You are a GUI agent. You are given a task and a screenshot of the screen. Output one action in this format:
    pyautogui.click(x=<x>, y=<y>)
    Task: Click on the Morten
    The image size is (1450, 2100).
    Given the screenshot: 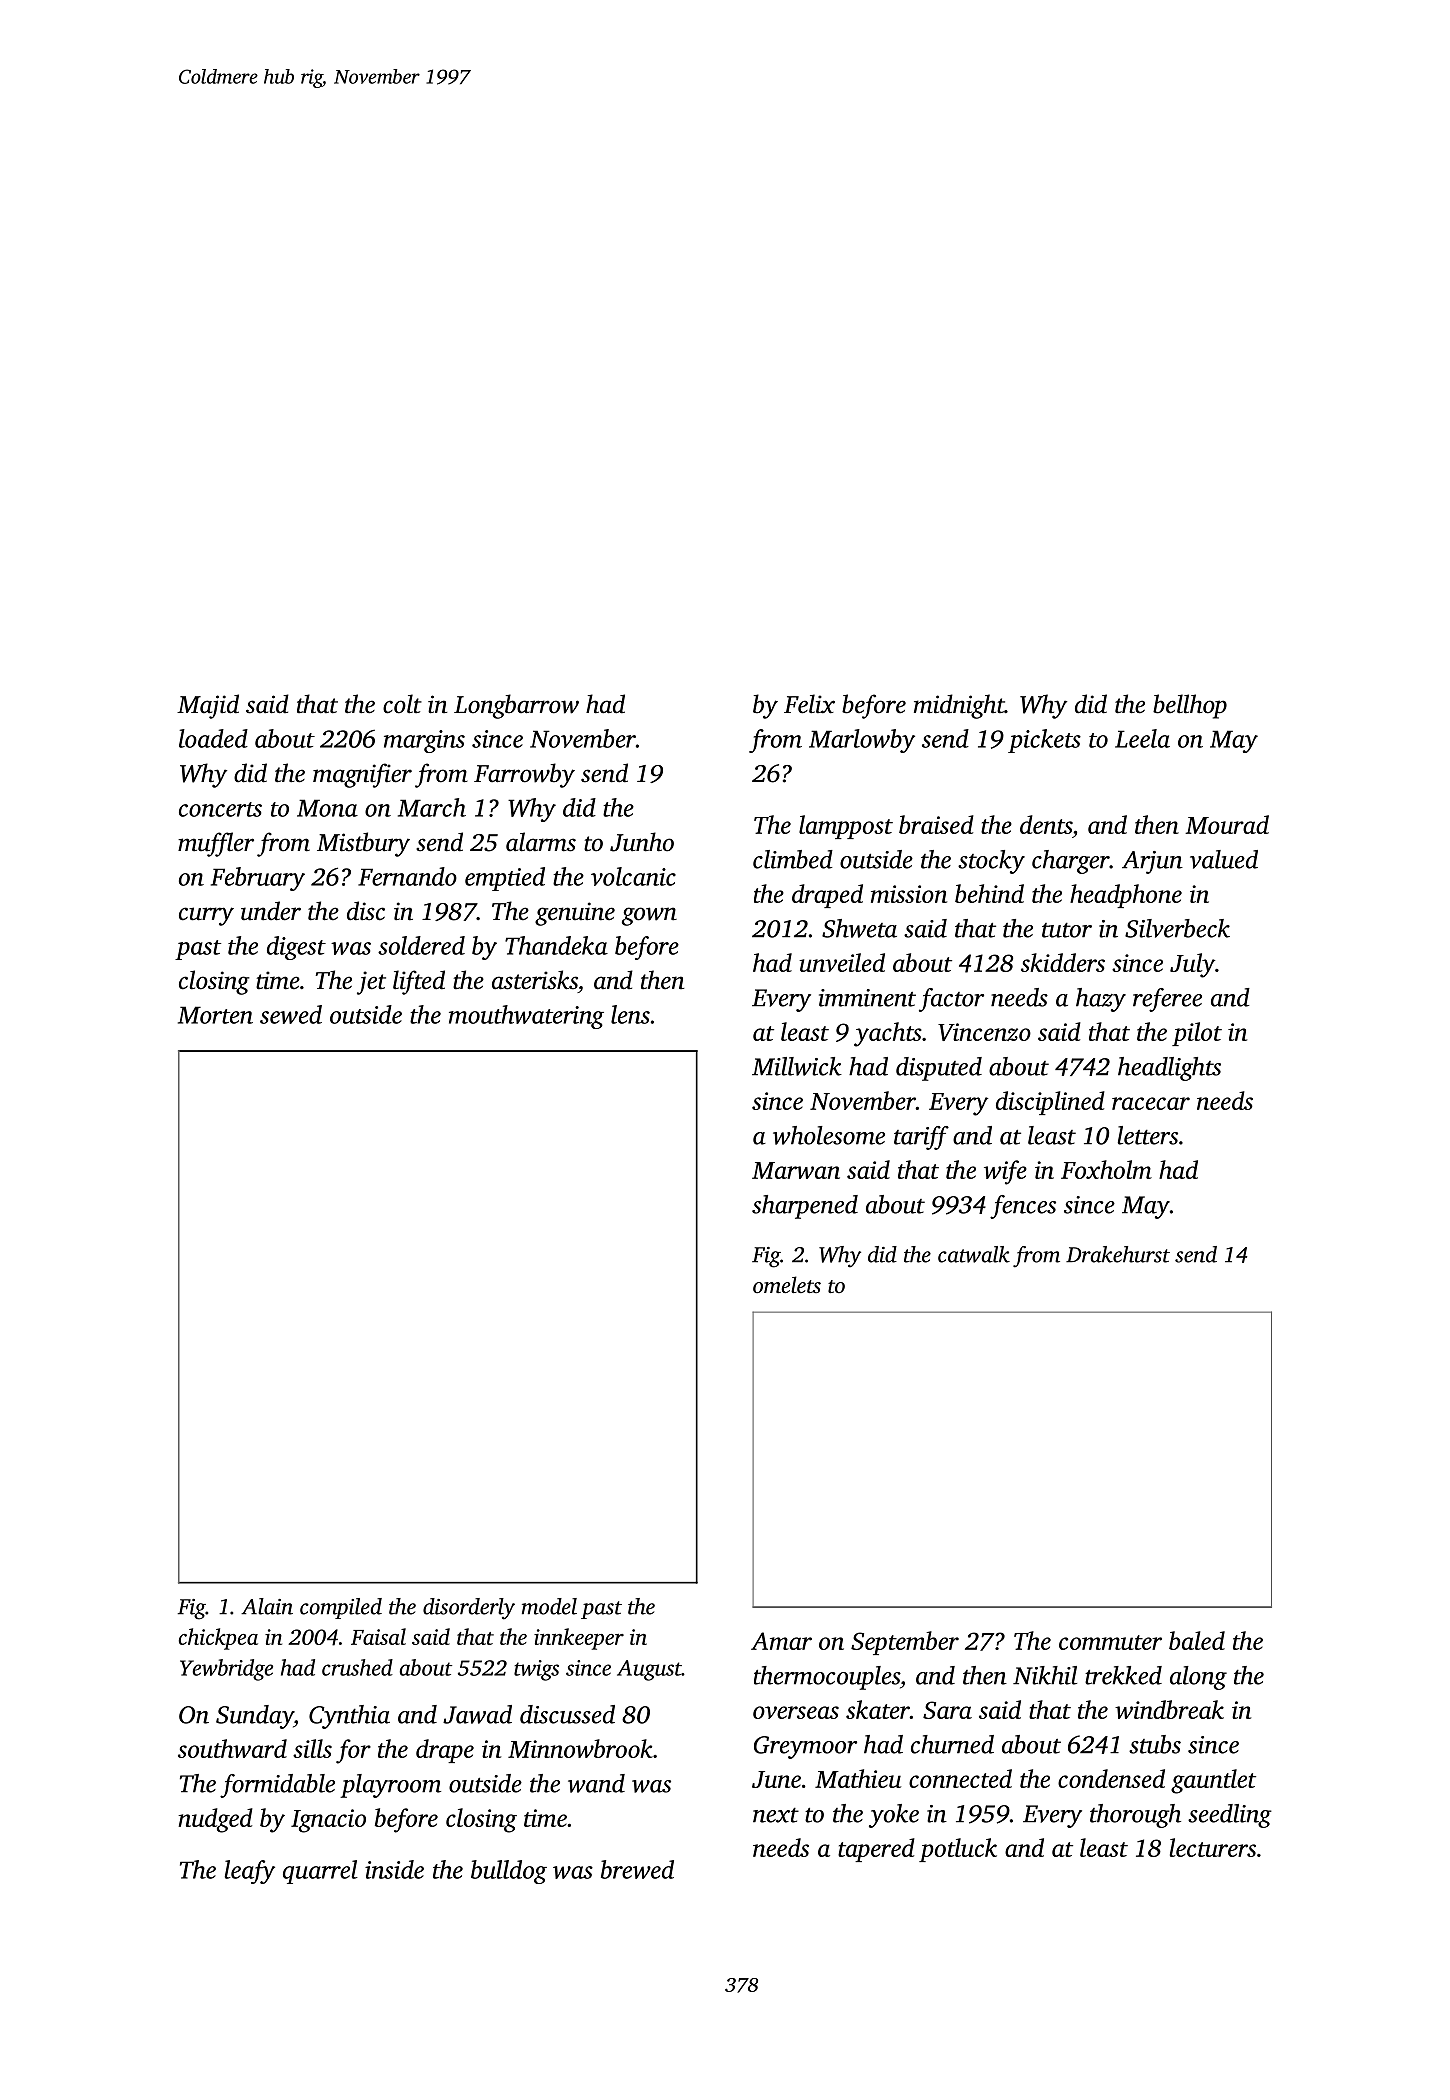 What is the action you would take?
    pyautogui.click(x=215, y=1015)
